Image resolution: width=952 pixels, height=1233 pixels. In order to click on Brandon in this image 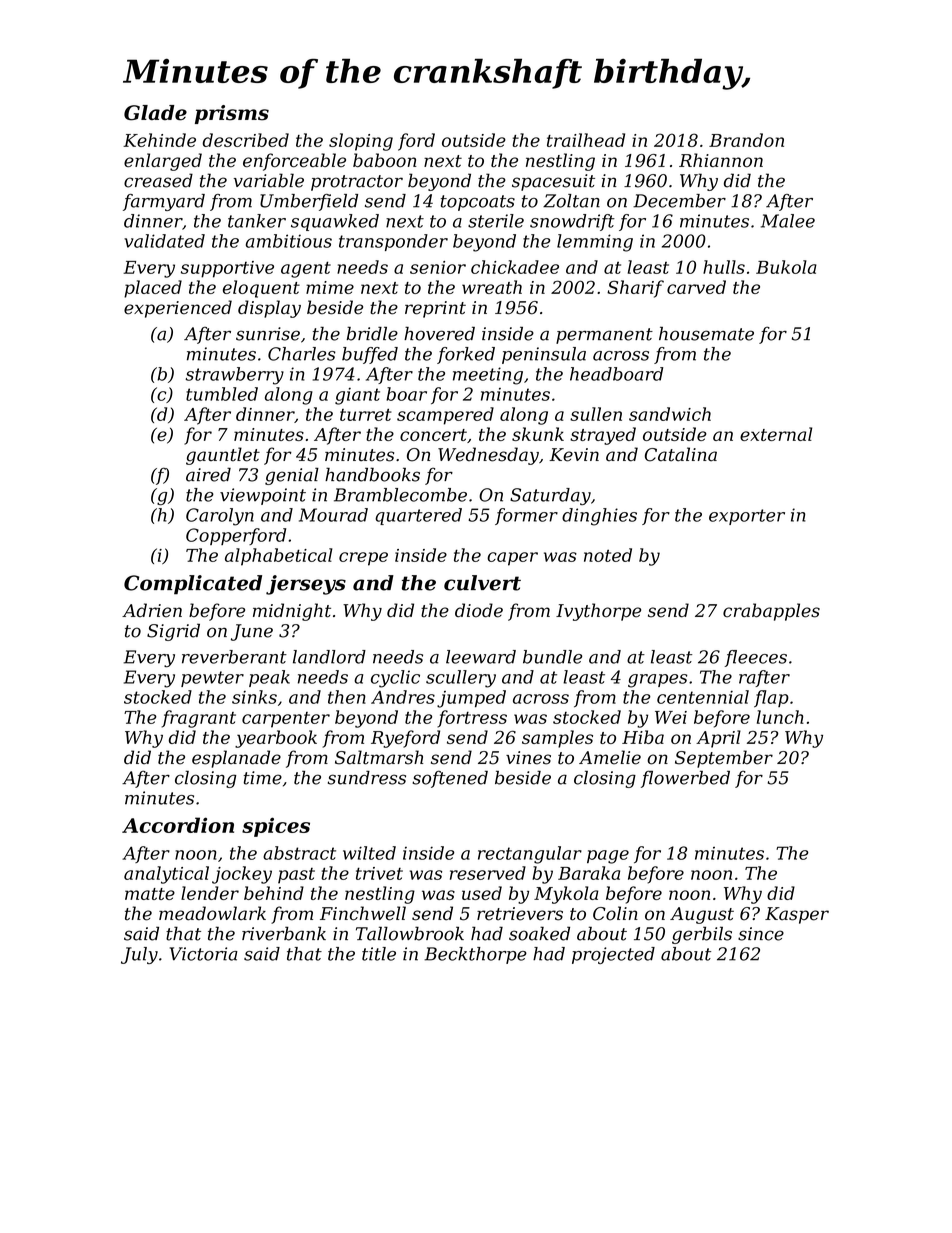, I will do `click(746, 140)`.
